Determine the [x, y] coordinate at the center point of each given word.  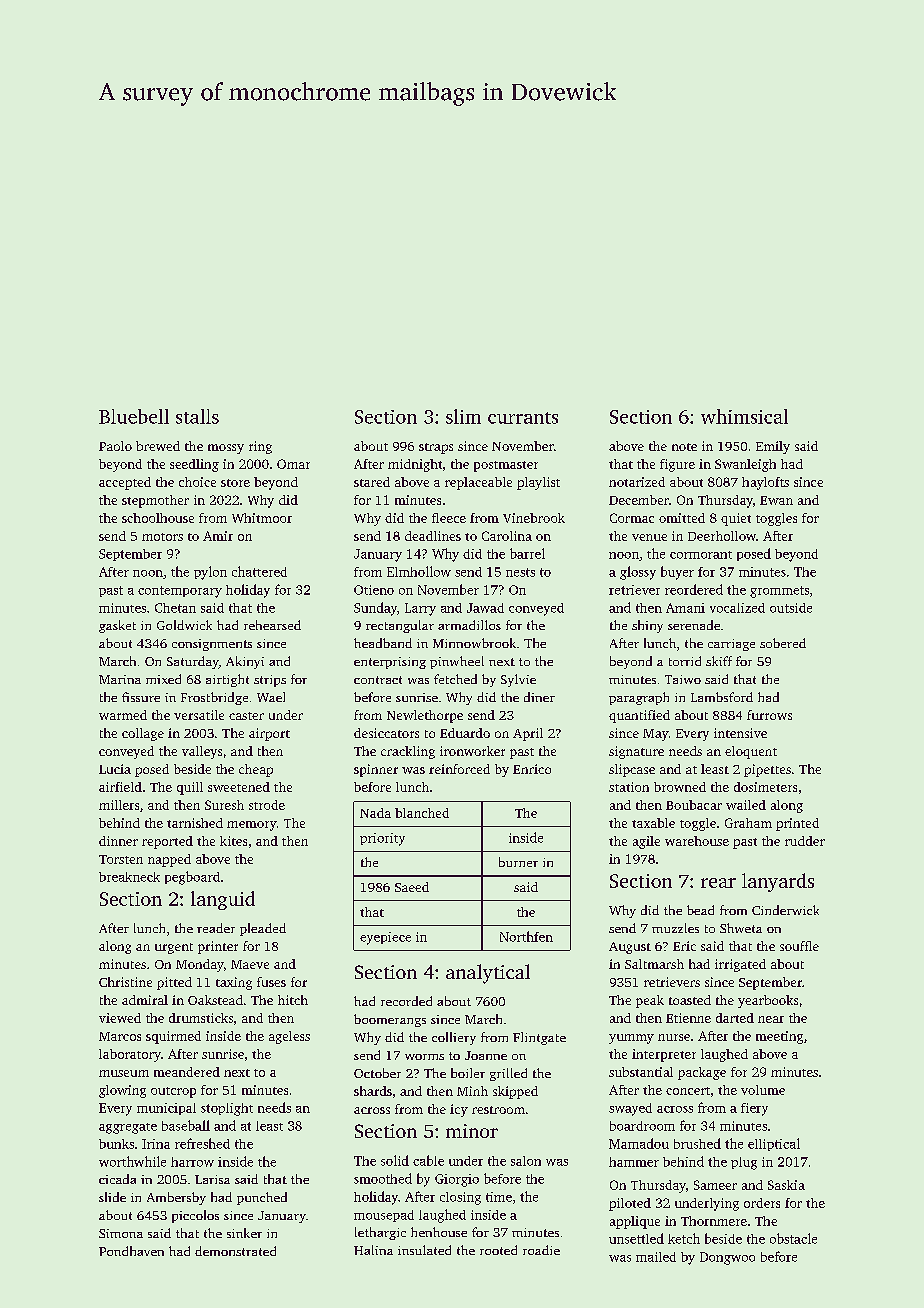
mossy [226, 449]
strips [270, 681]
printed [797, 824]
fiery [754, 1109]
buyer [677, 573]
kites [233, 841]
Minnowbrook [474, 643]
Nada [375, 813]
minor [472, 1131]
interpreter [664, 1055]
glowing [122, 1091]
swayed [630, 1109]
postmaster [506, 466]
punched [262, 1198]
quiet [736, 519]
